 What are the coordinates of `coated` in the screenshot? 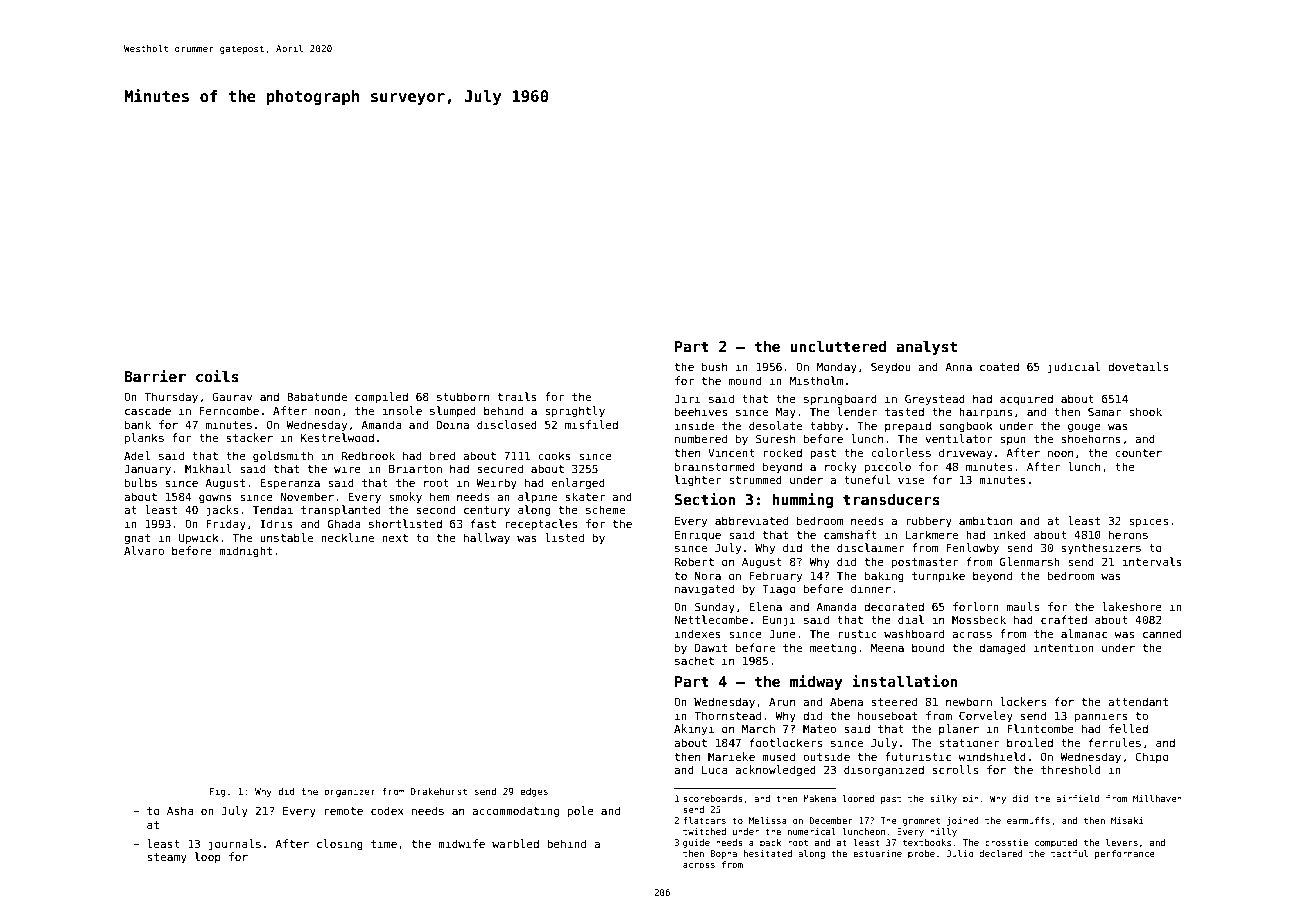 It's located at (999, 366).
